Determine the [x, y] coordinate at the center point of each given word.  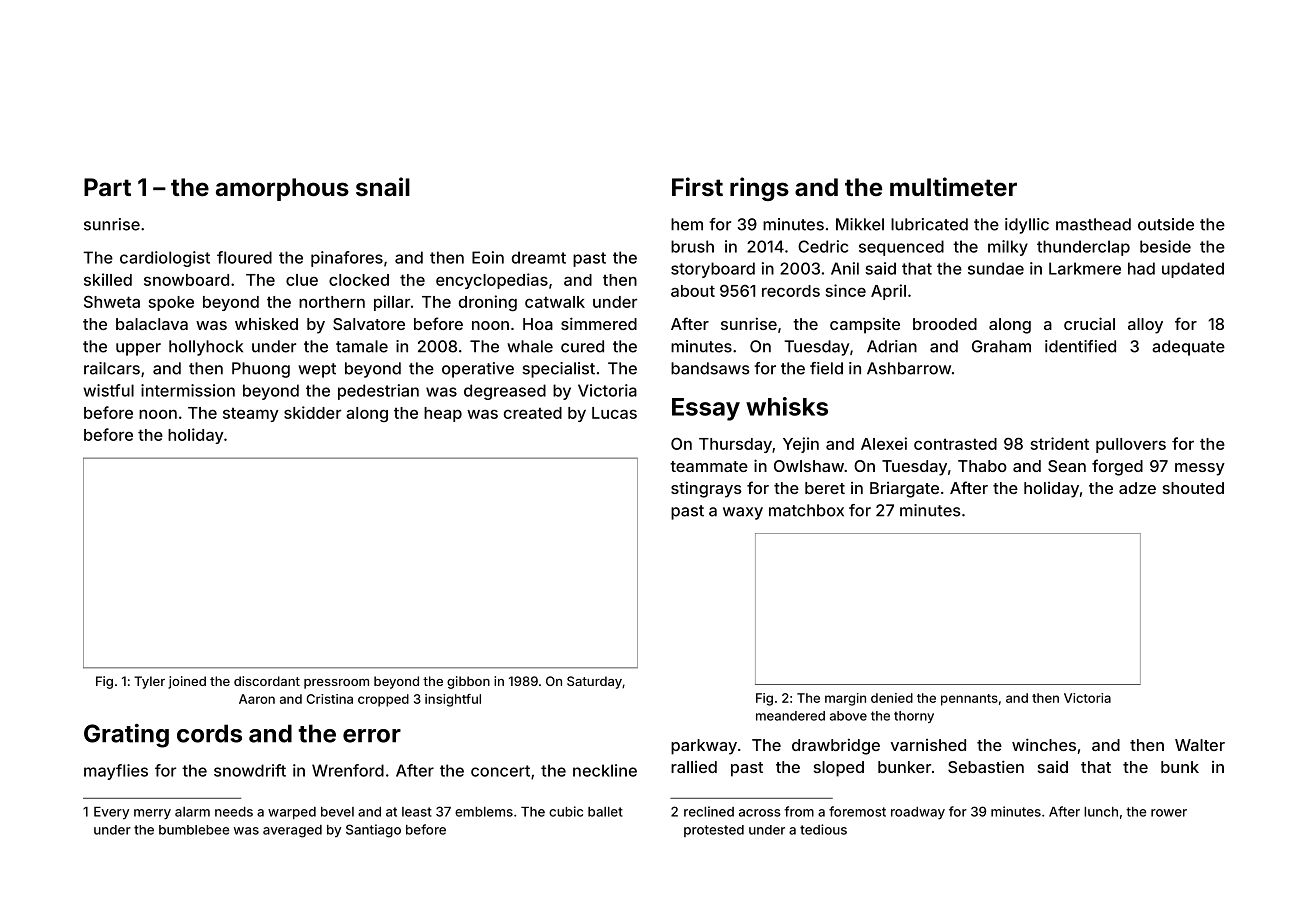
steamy [251, 414]
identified [1080, 346]
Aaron [257, 699]
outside [1166, 224]
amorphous [282, 189]
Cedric [823, 246]
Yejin [801, 445]
